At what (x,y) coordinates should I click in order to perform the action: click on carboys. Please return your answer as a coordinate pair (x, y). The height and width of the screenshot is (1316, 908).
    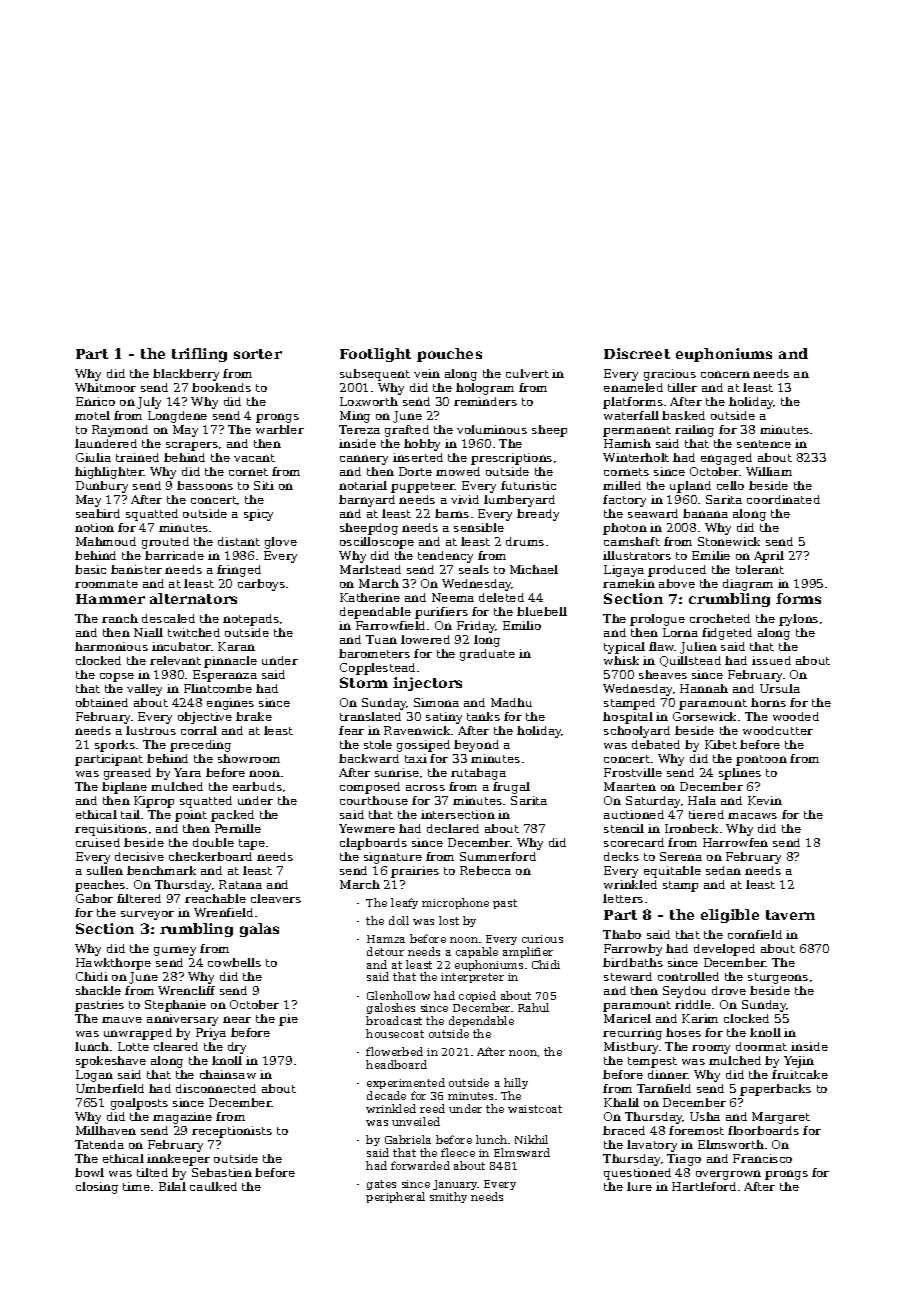
    Looking at the image, I should click on (261, 585).
